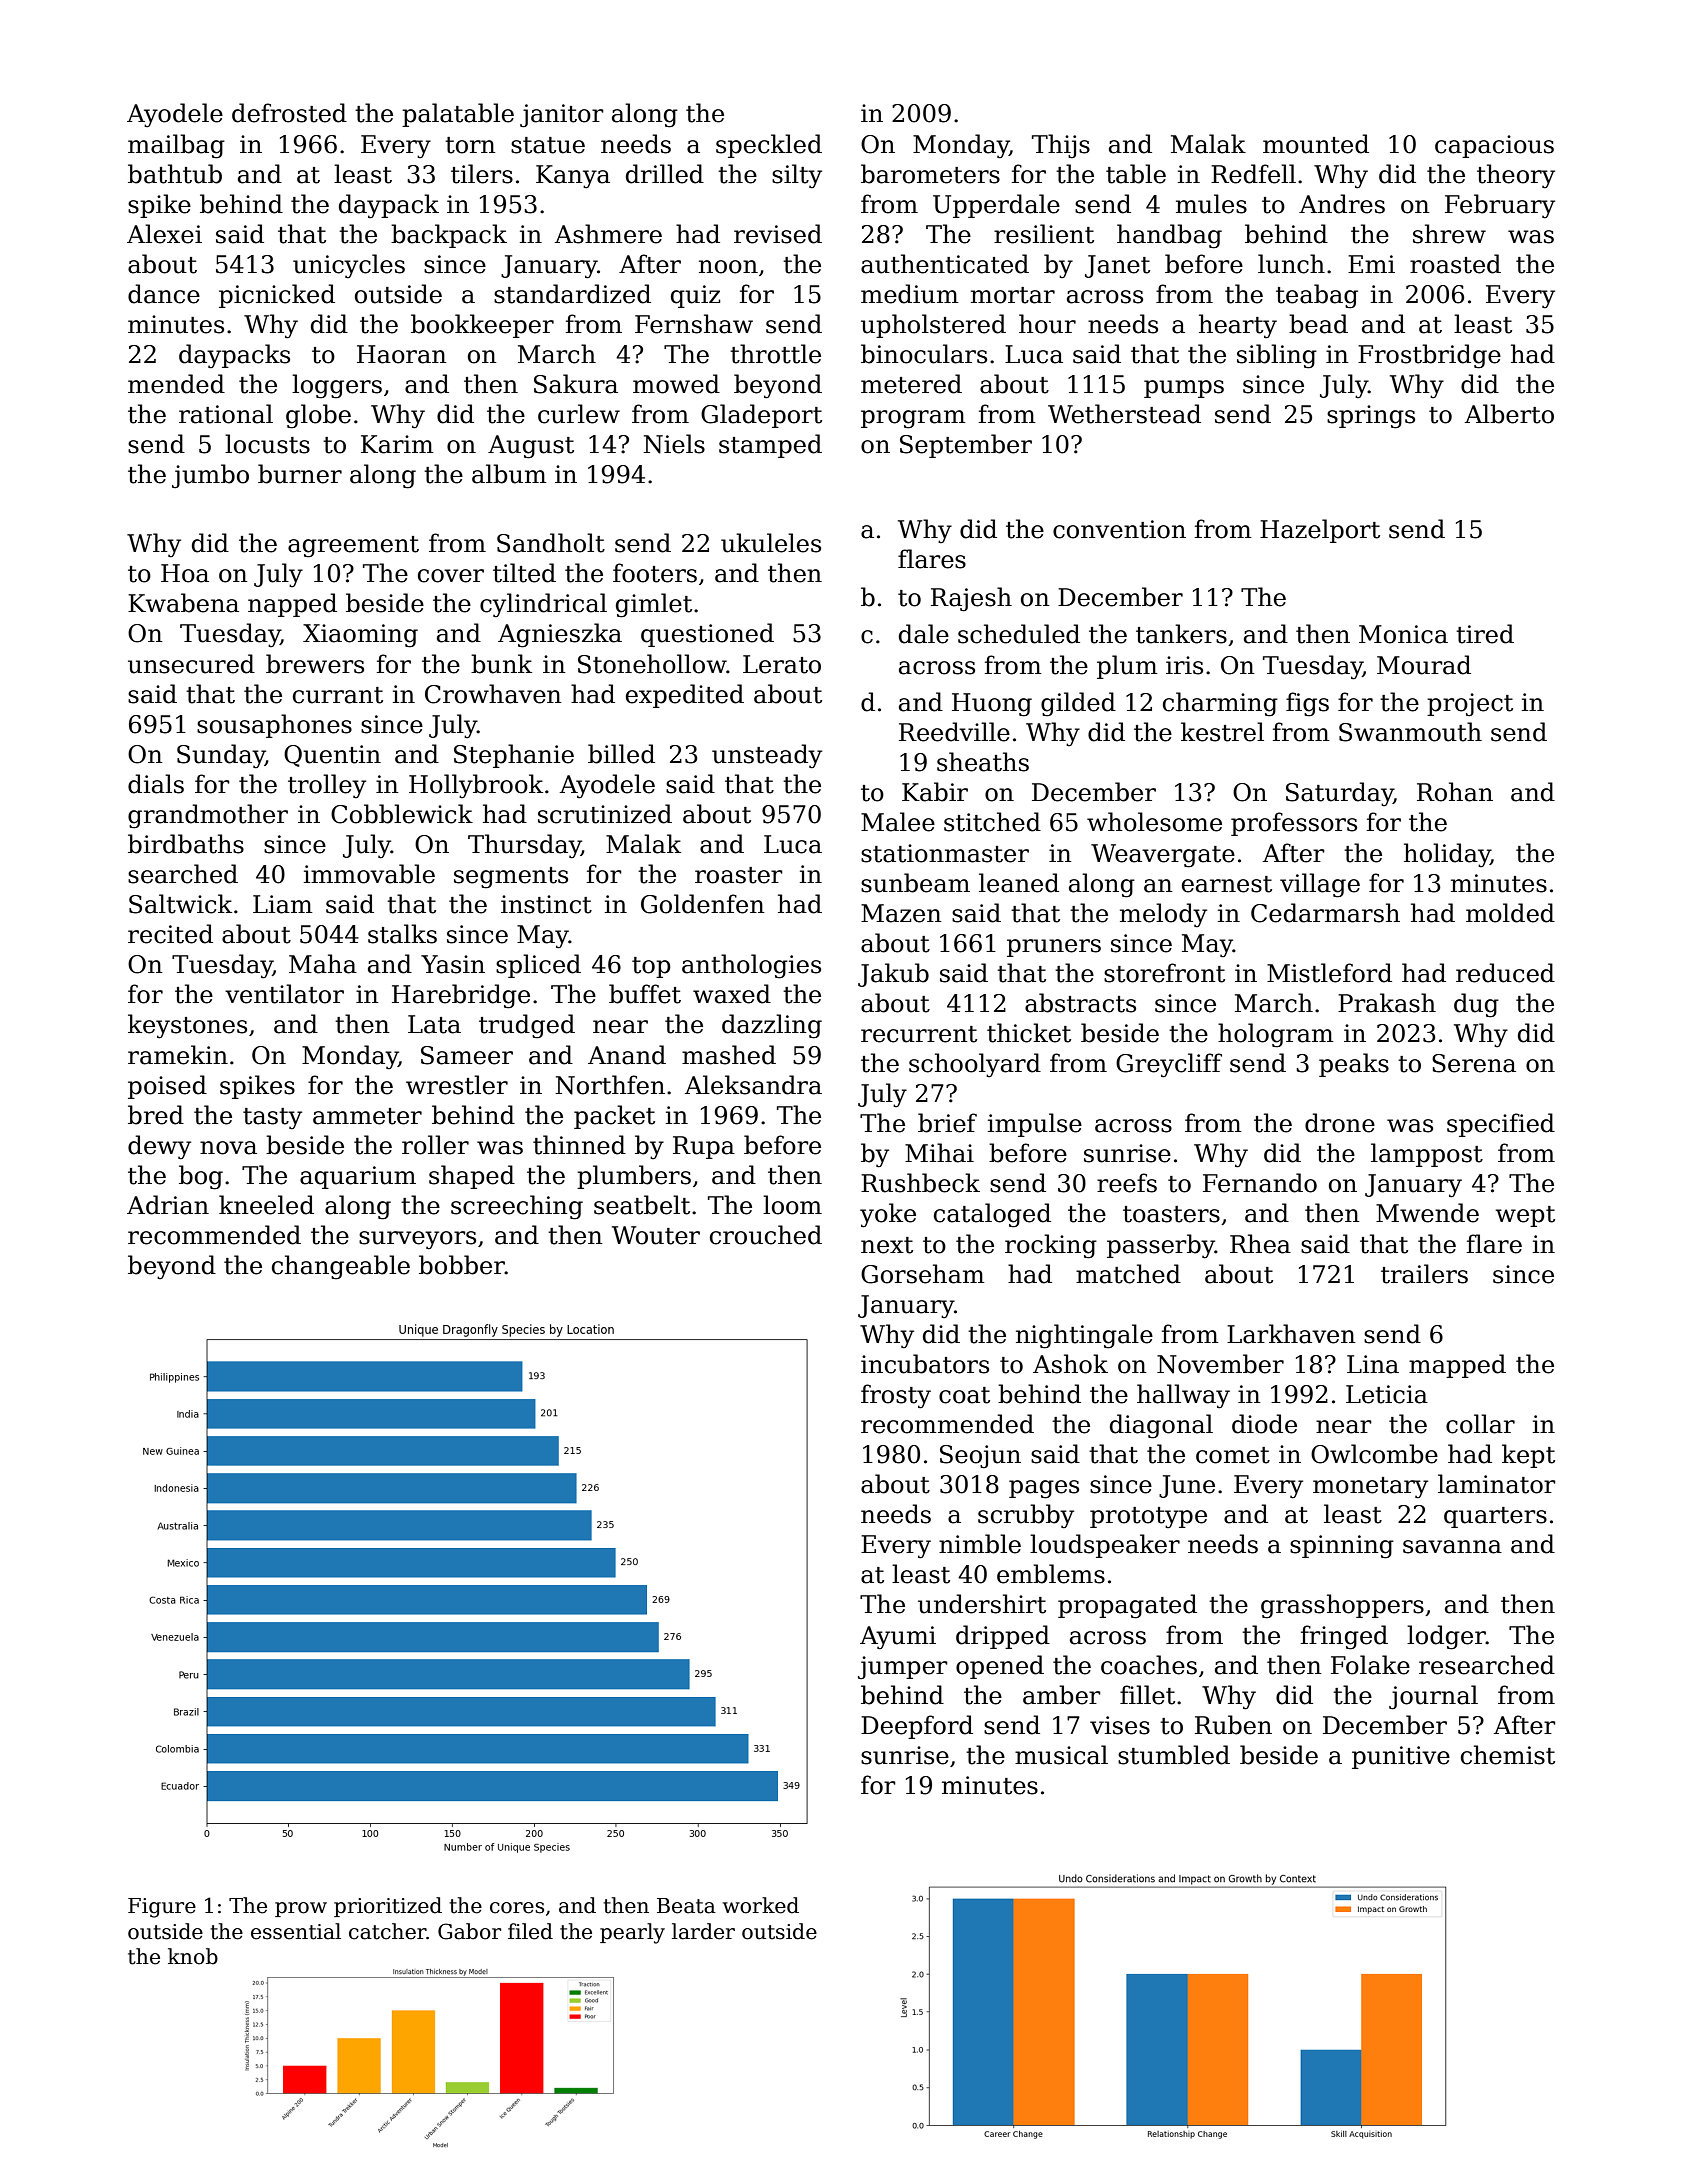 The width and height of the document is (1683, 2178). Describe the element at coordinates (168, 1205) in the document. I see `Adrian` at that location.
